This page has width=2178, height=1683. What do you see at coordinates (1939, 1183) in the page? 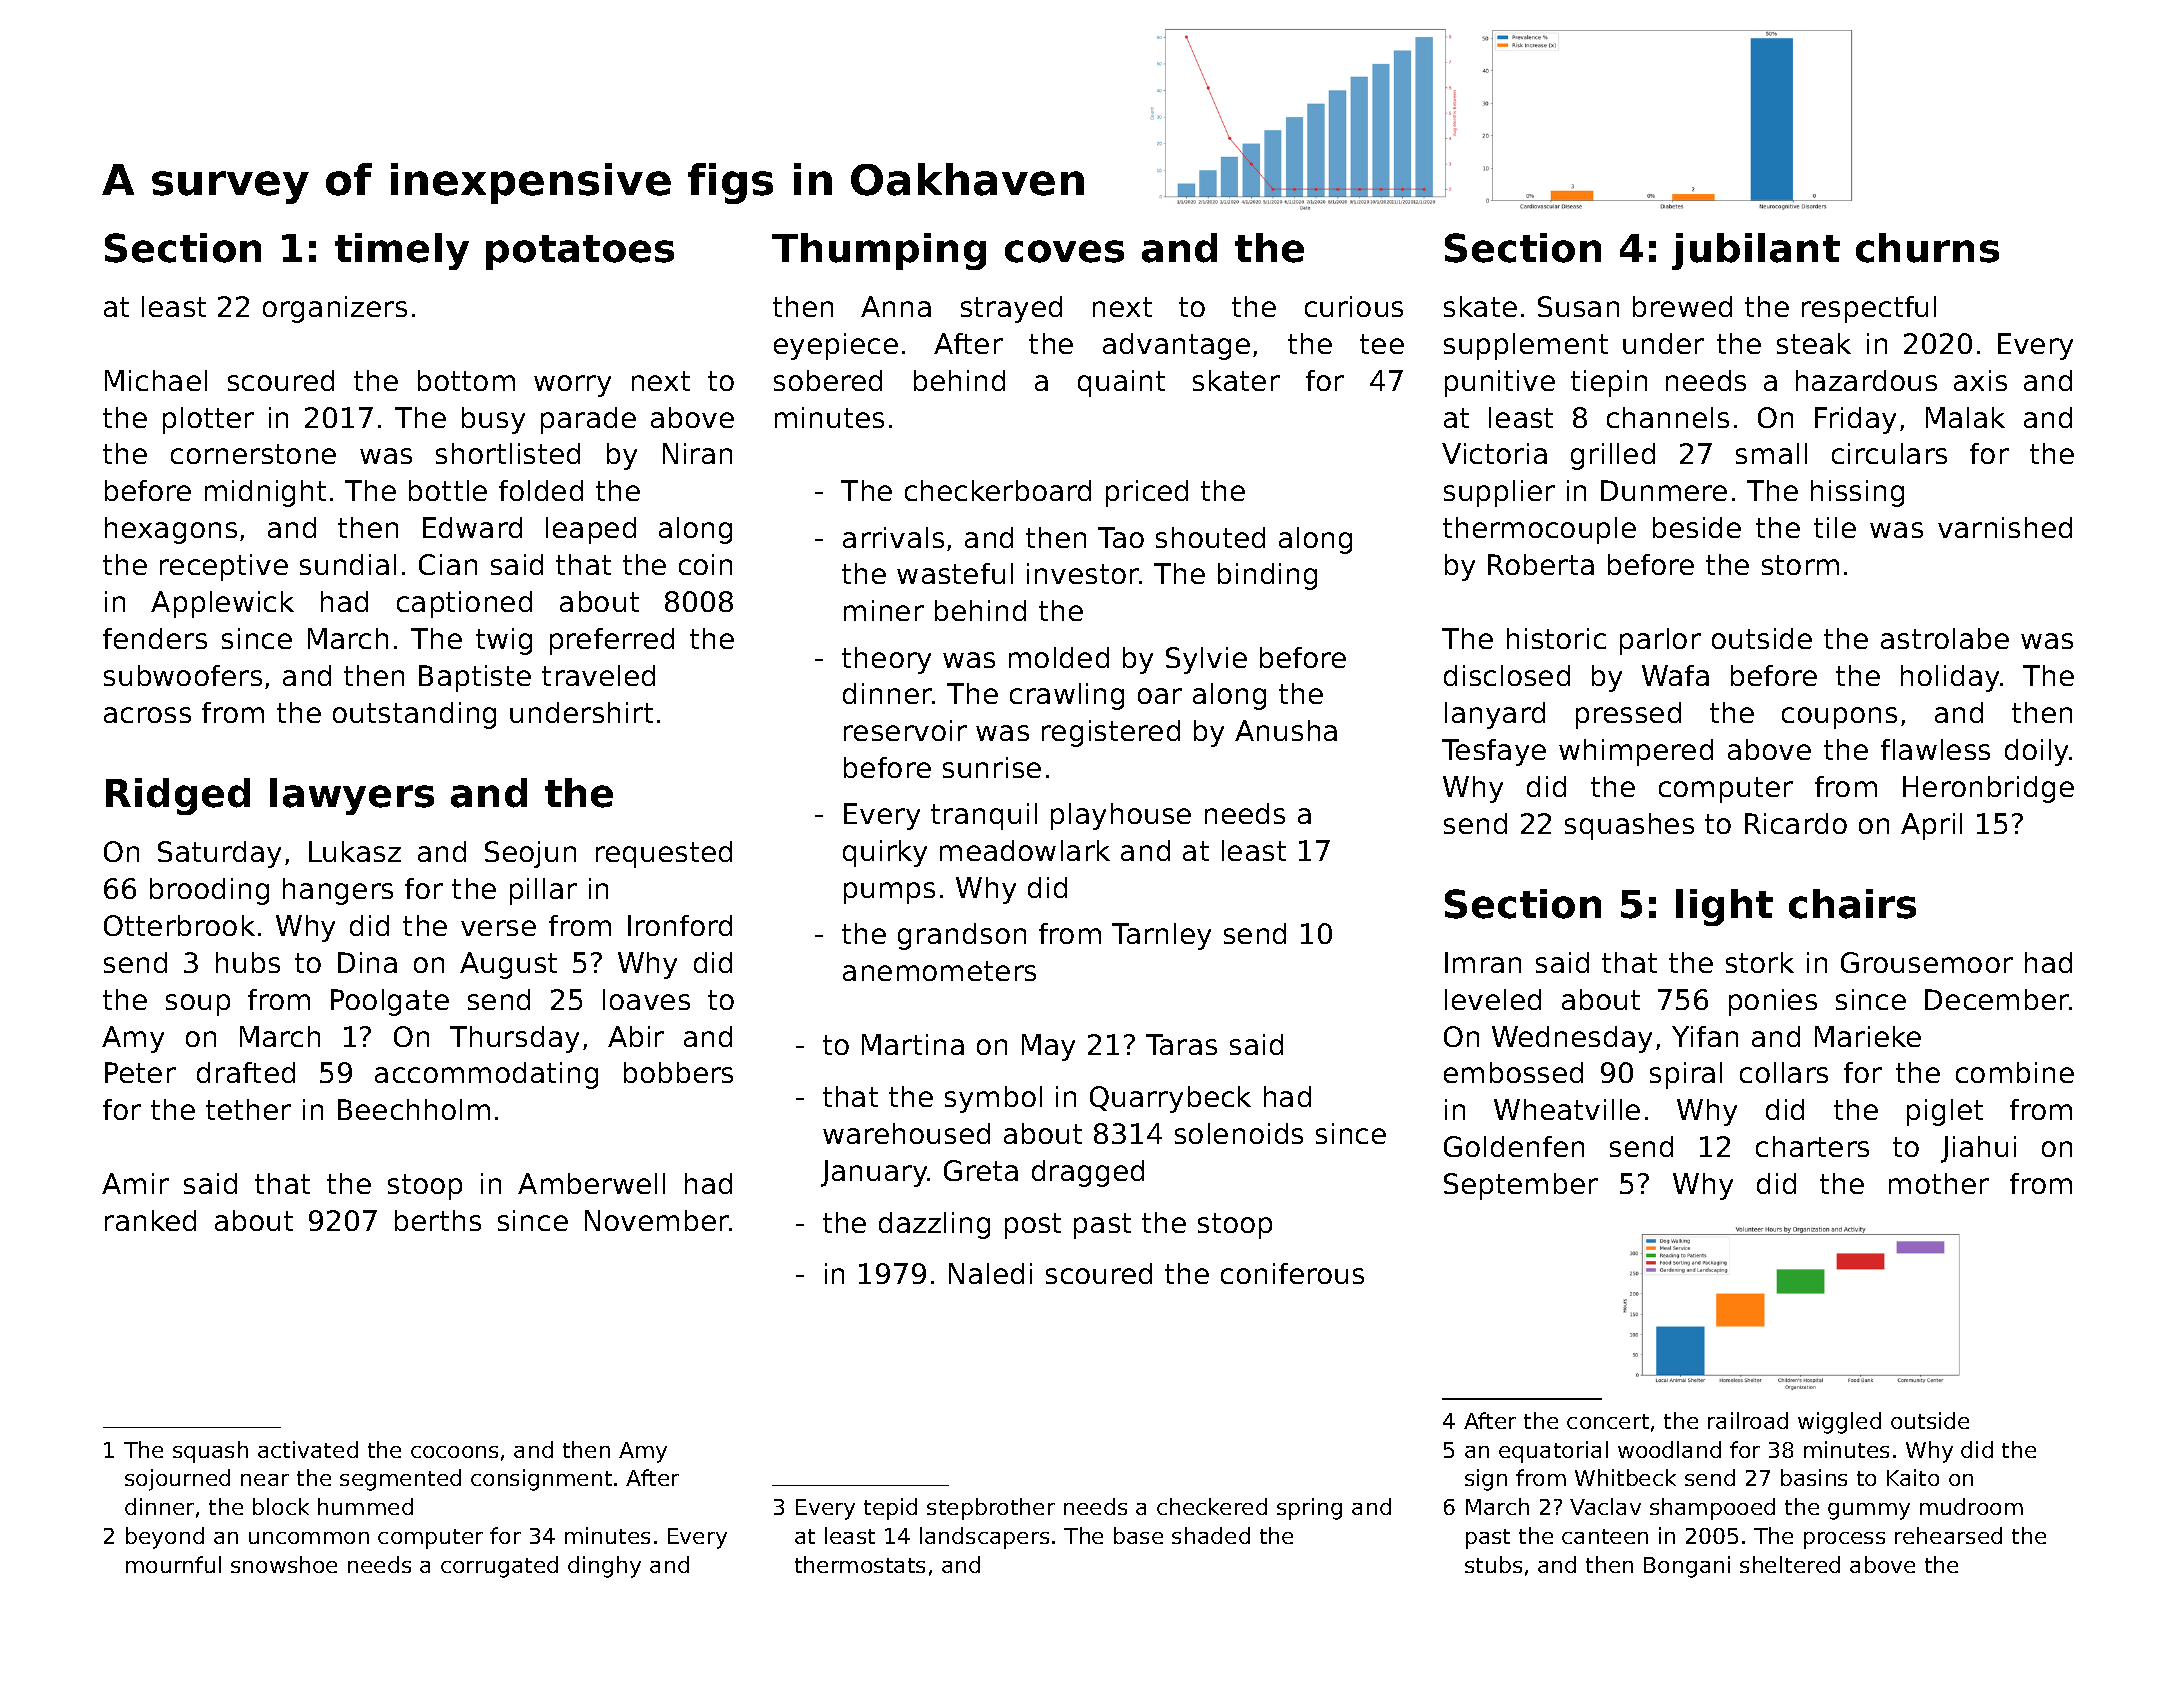
I see `mother` at bounding box center [1939, 1183].
